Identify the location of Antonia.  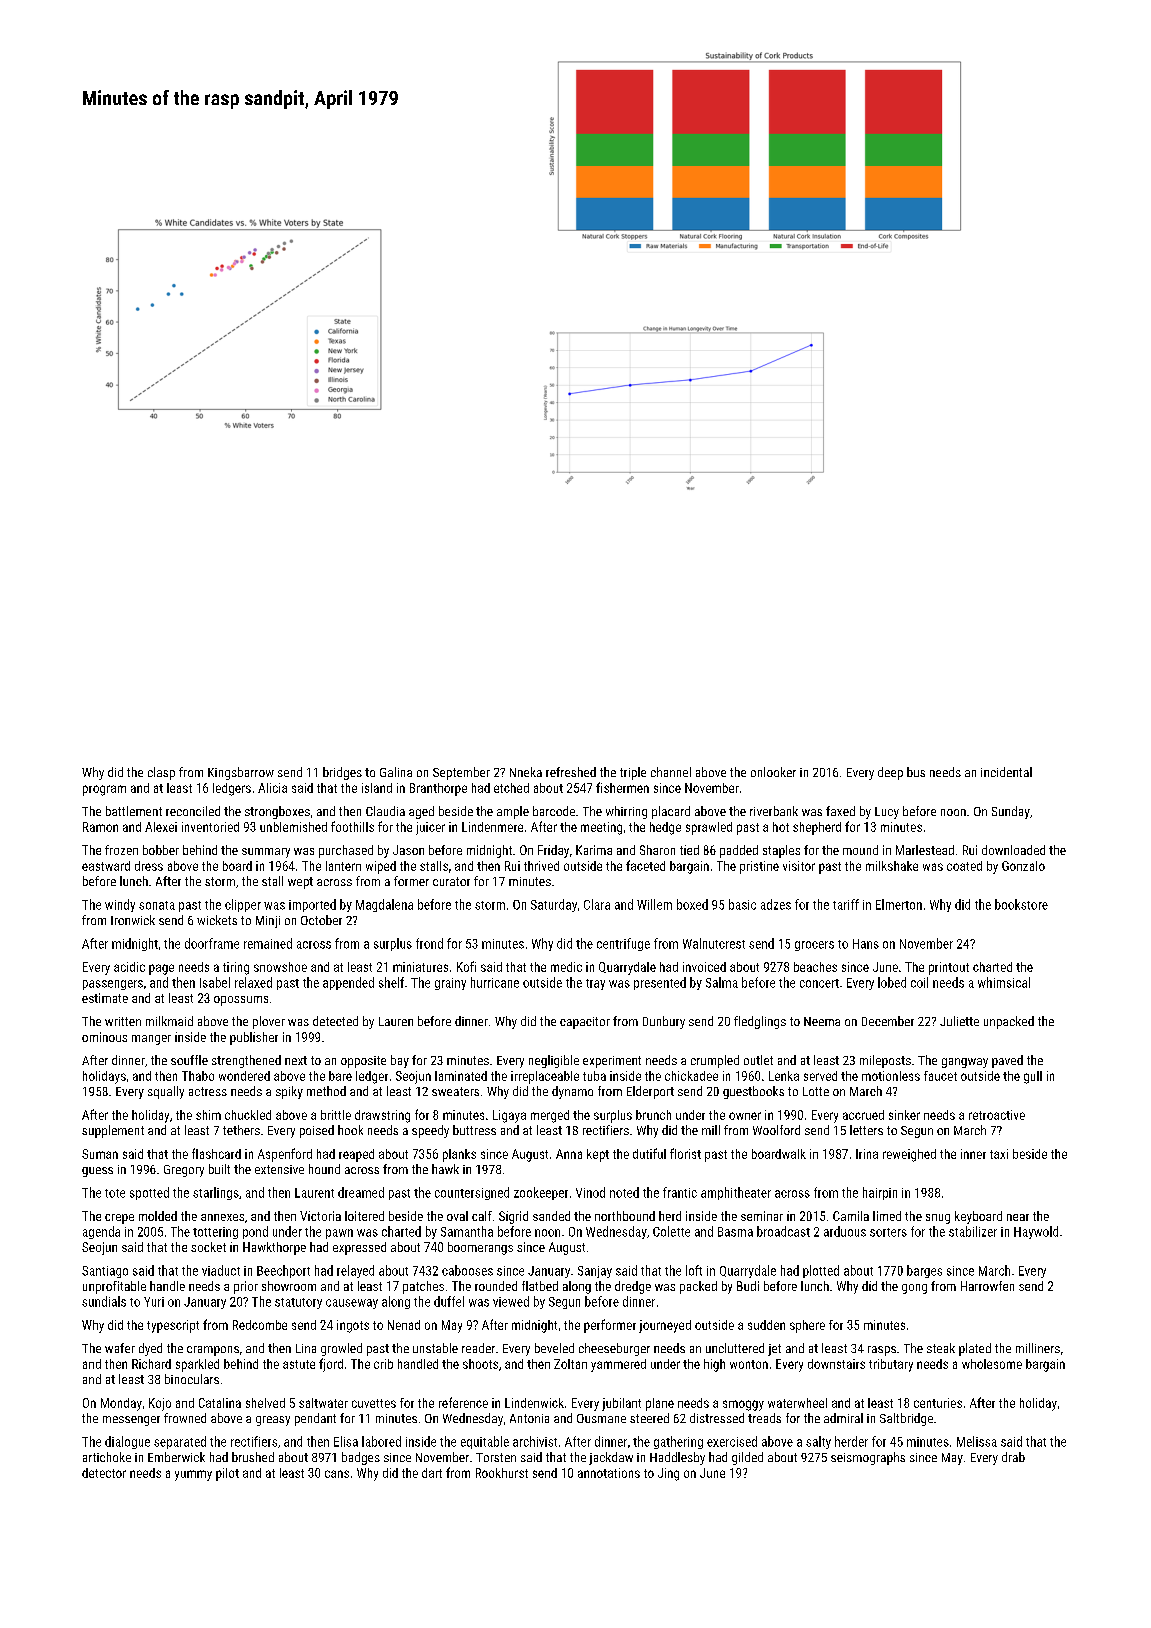
(529, 1418).
